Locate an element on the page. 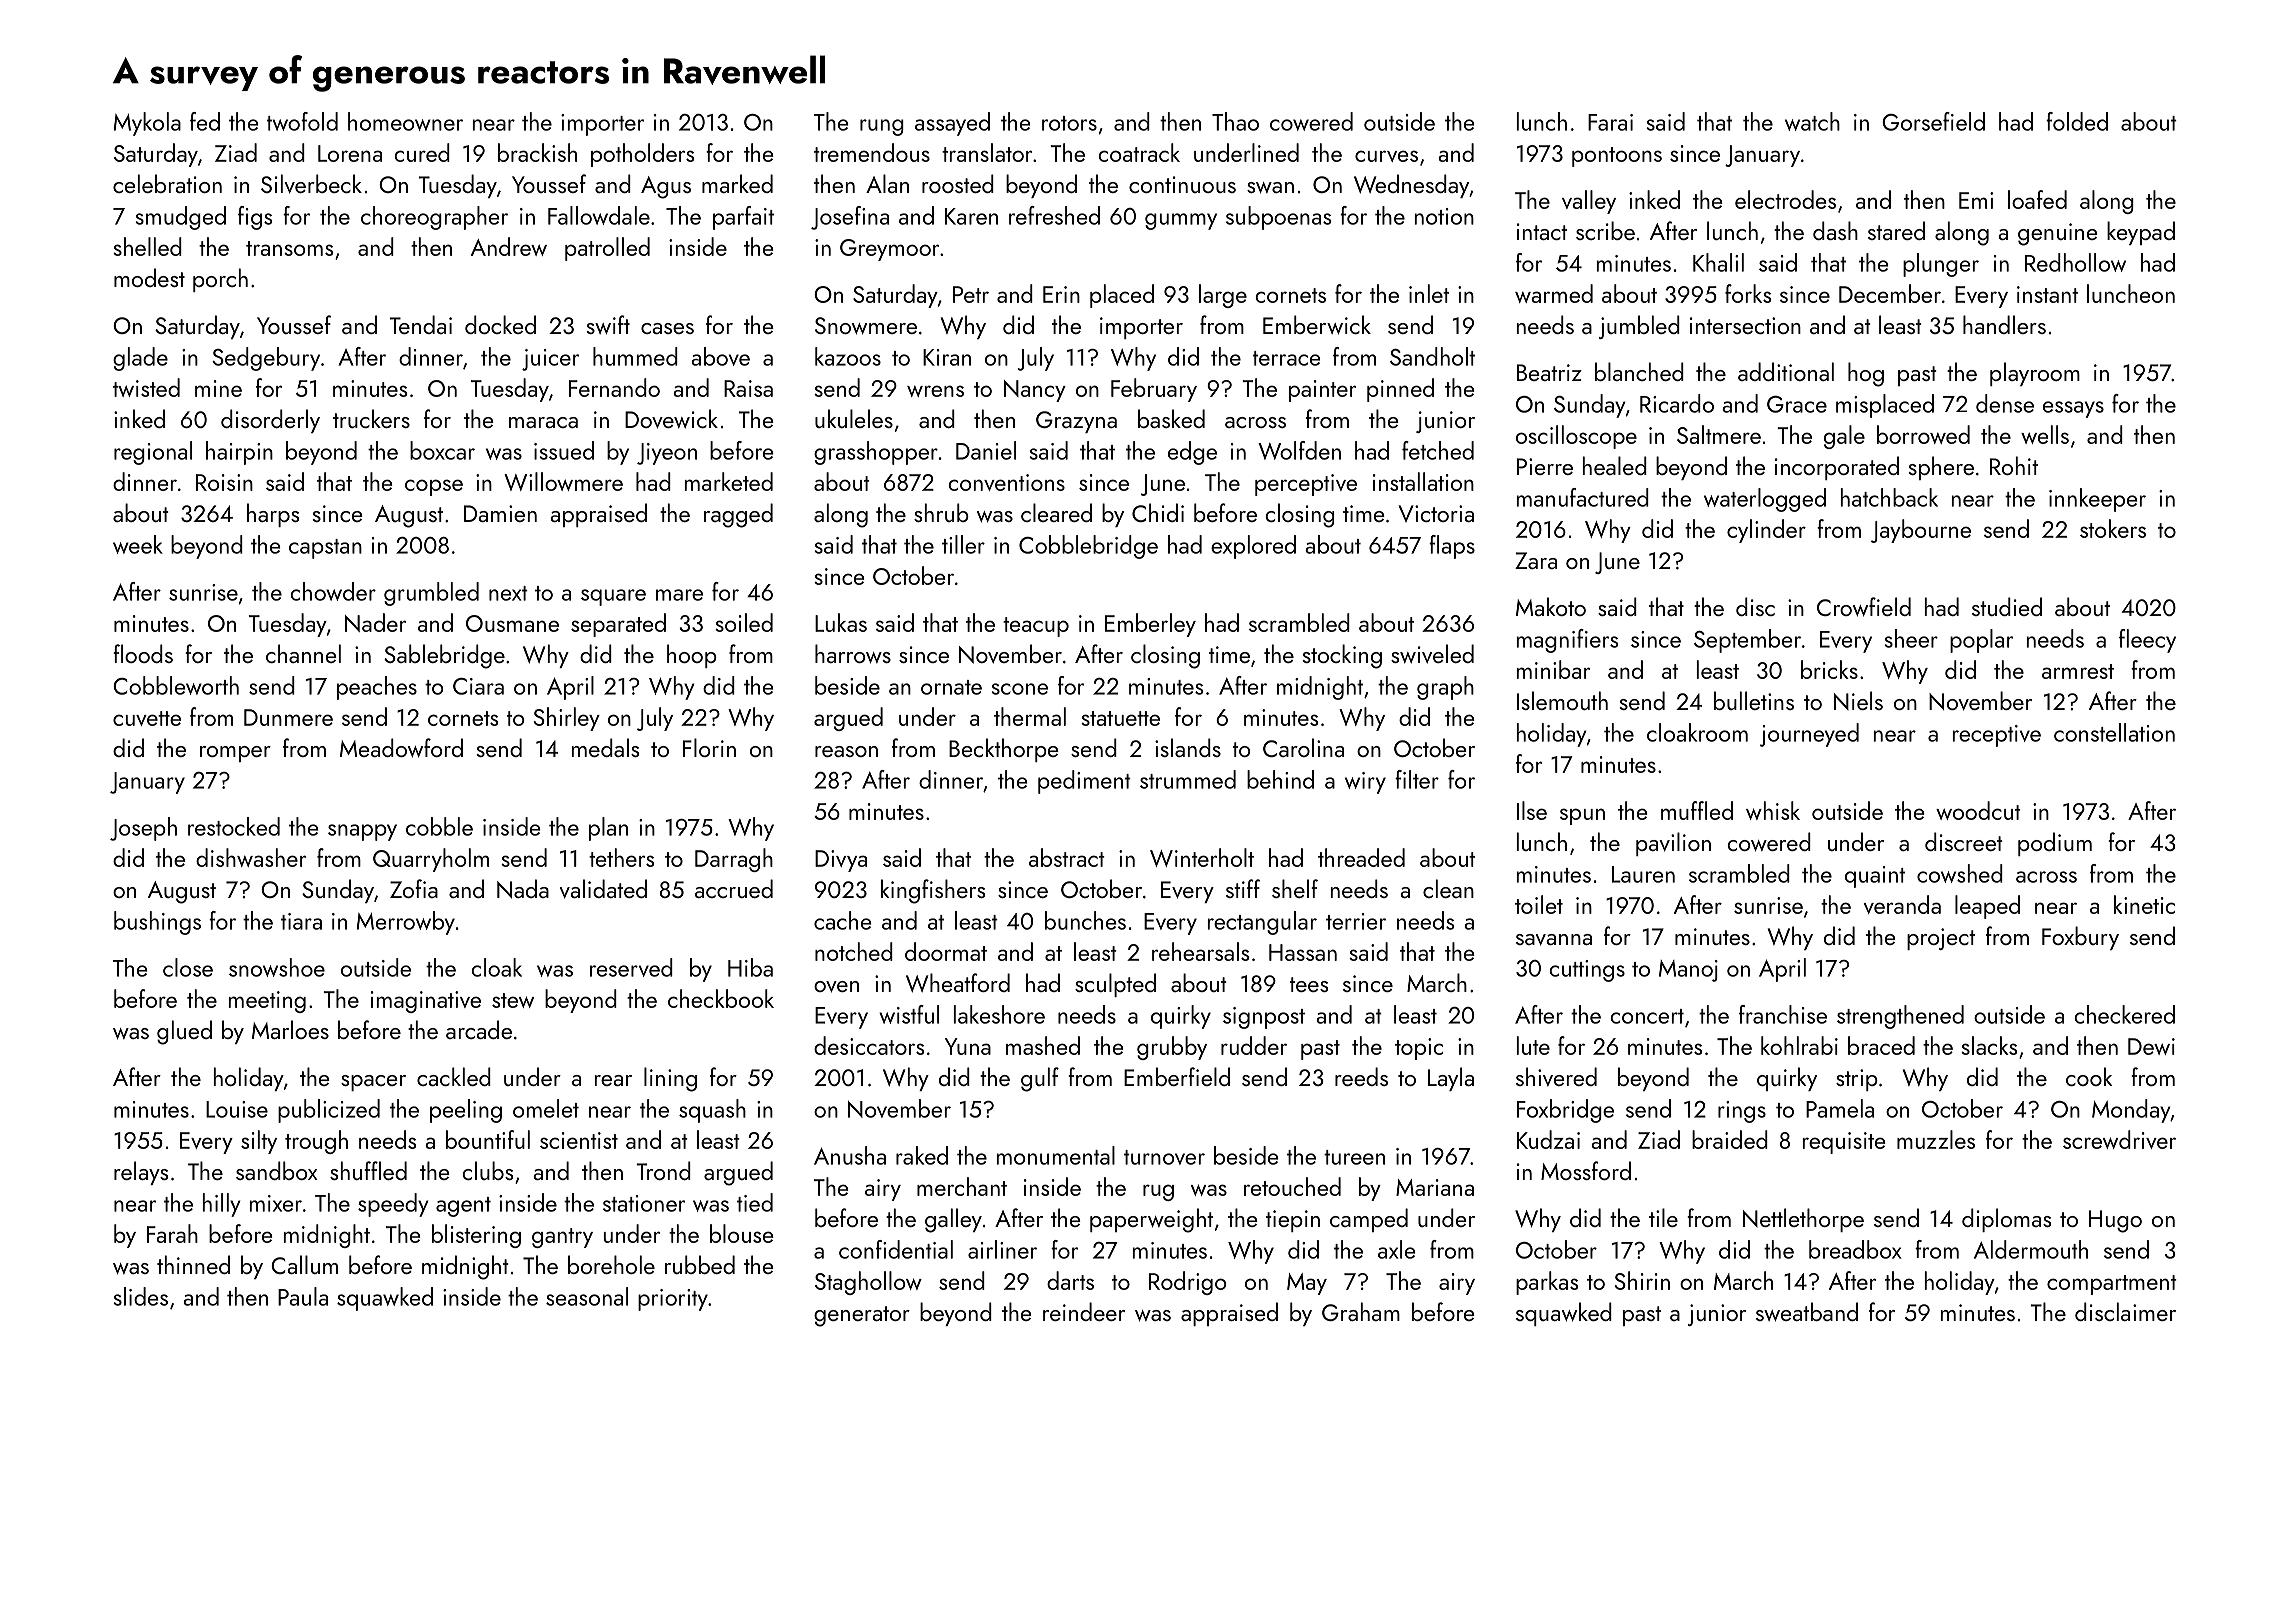 The image size is (2289, 1619). Graham is located at coordinates (1361, 1311).
